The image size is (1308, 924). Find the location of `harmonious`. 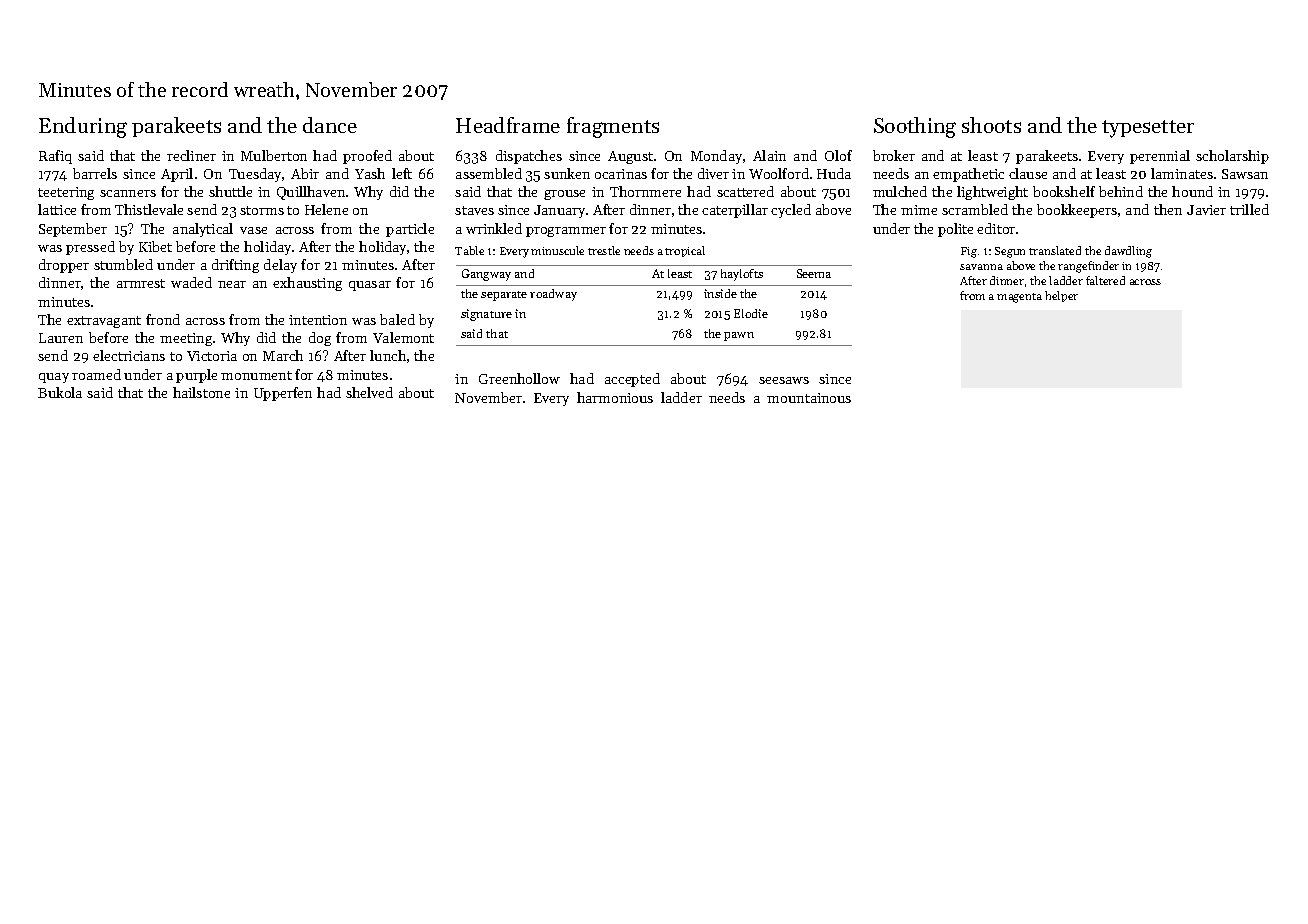

harmonious is located at coordinates (615, 397).
